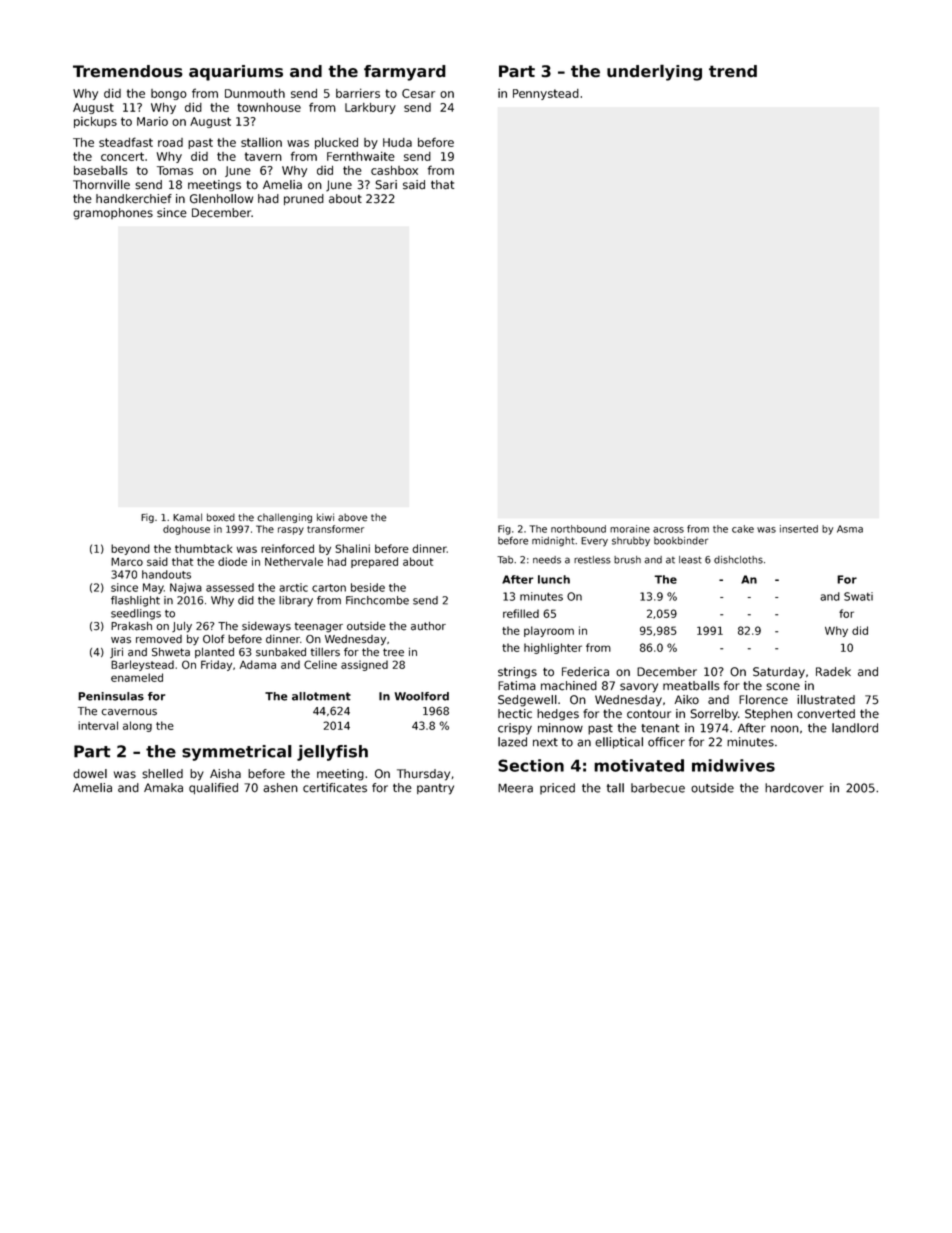  What do you see at coordinates (515, 788) in the document?
I see `Meera` at bounding box center [515, 788].
